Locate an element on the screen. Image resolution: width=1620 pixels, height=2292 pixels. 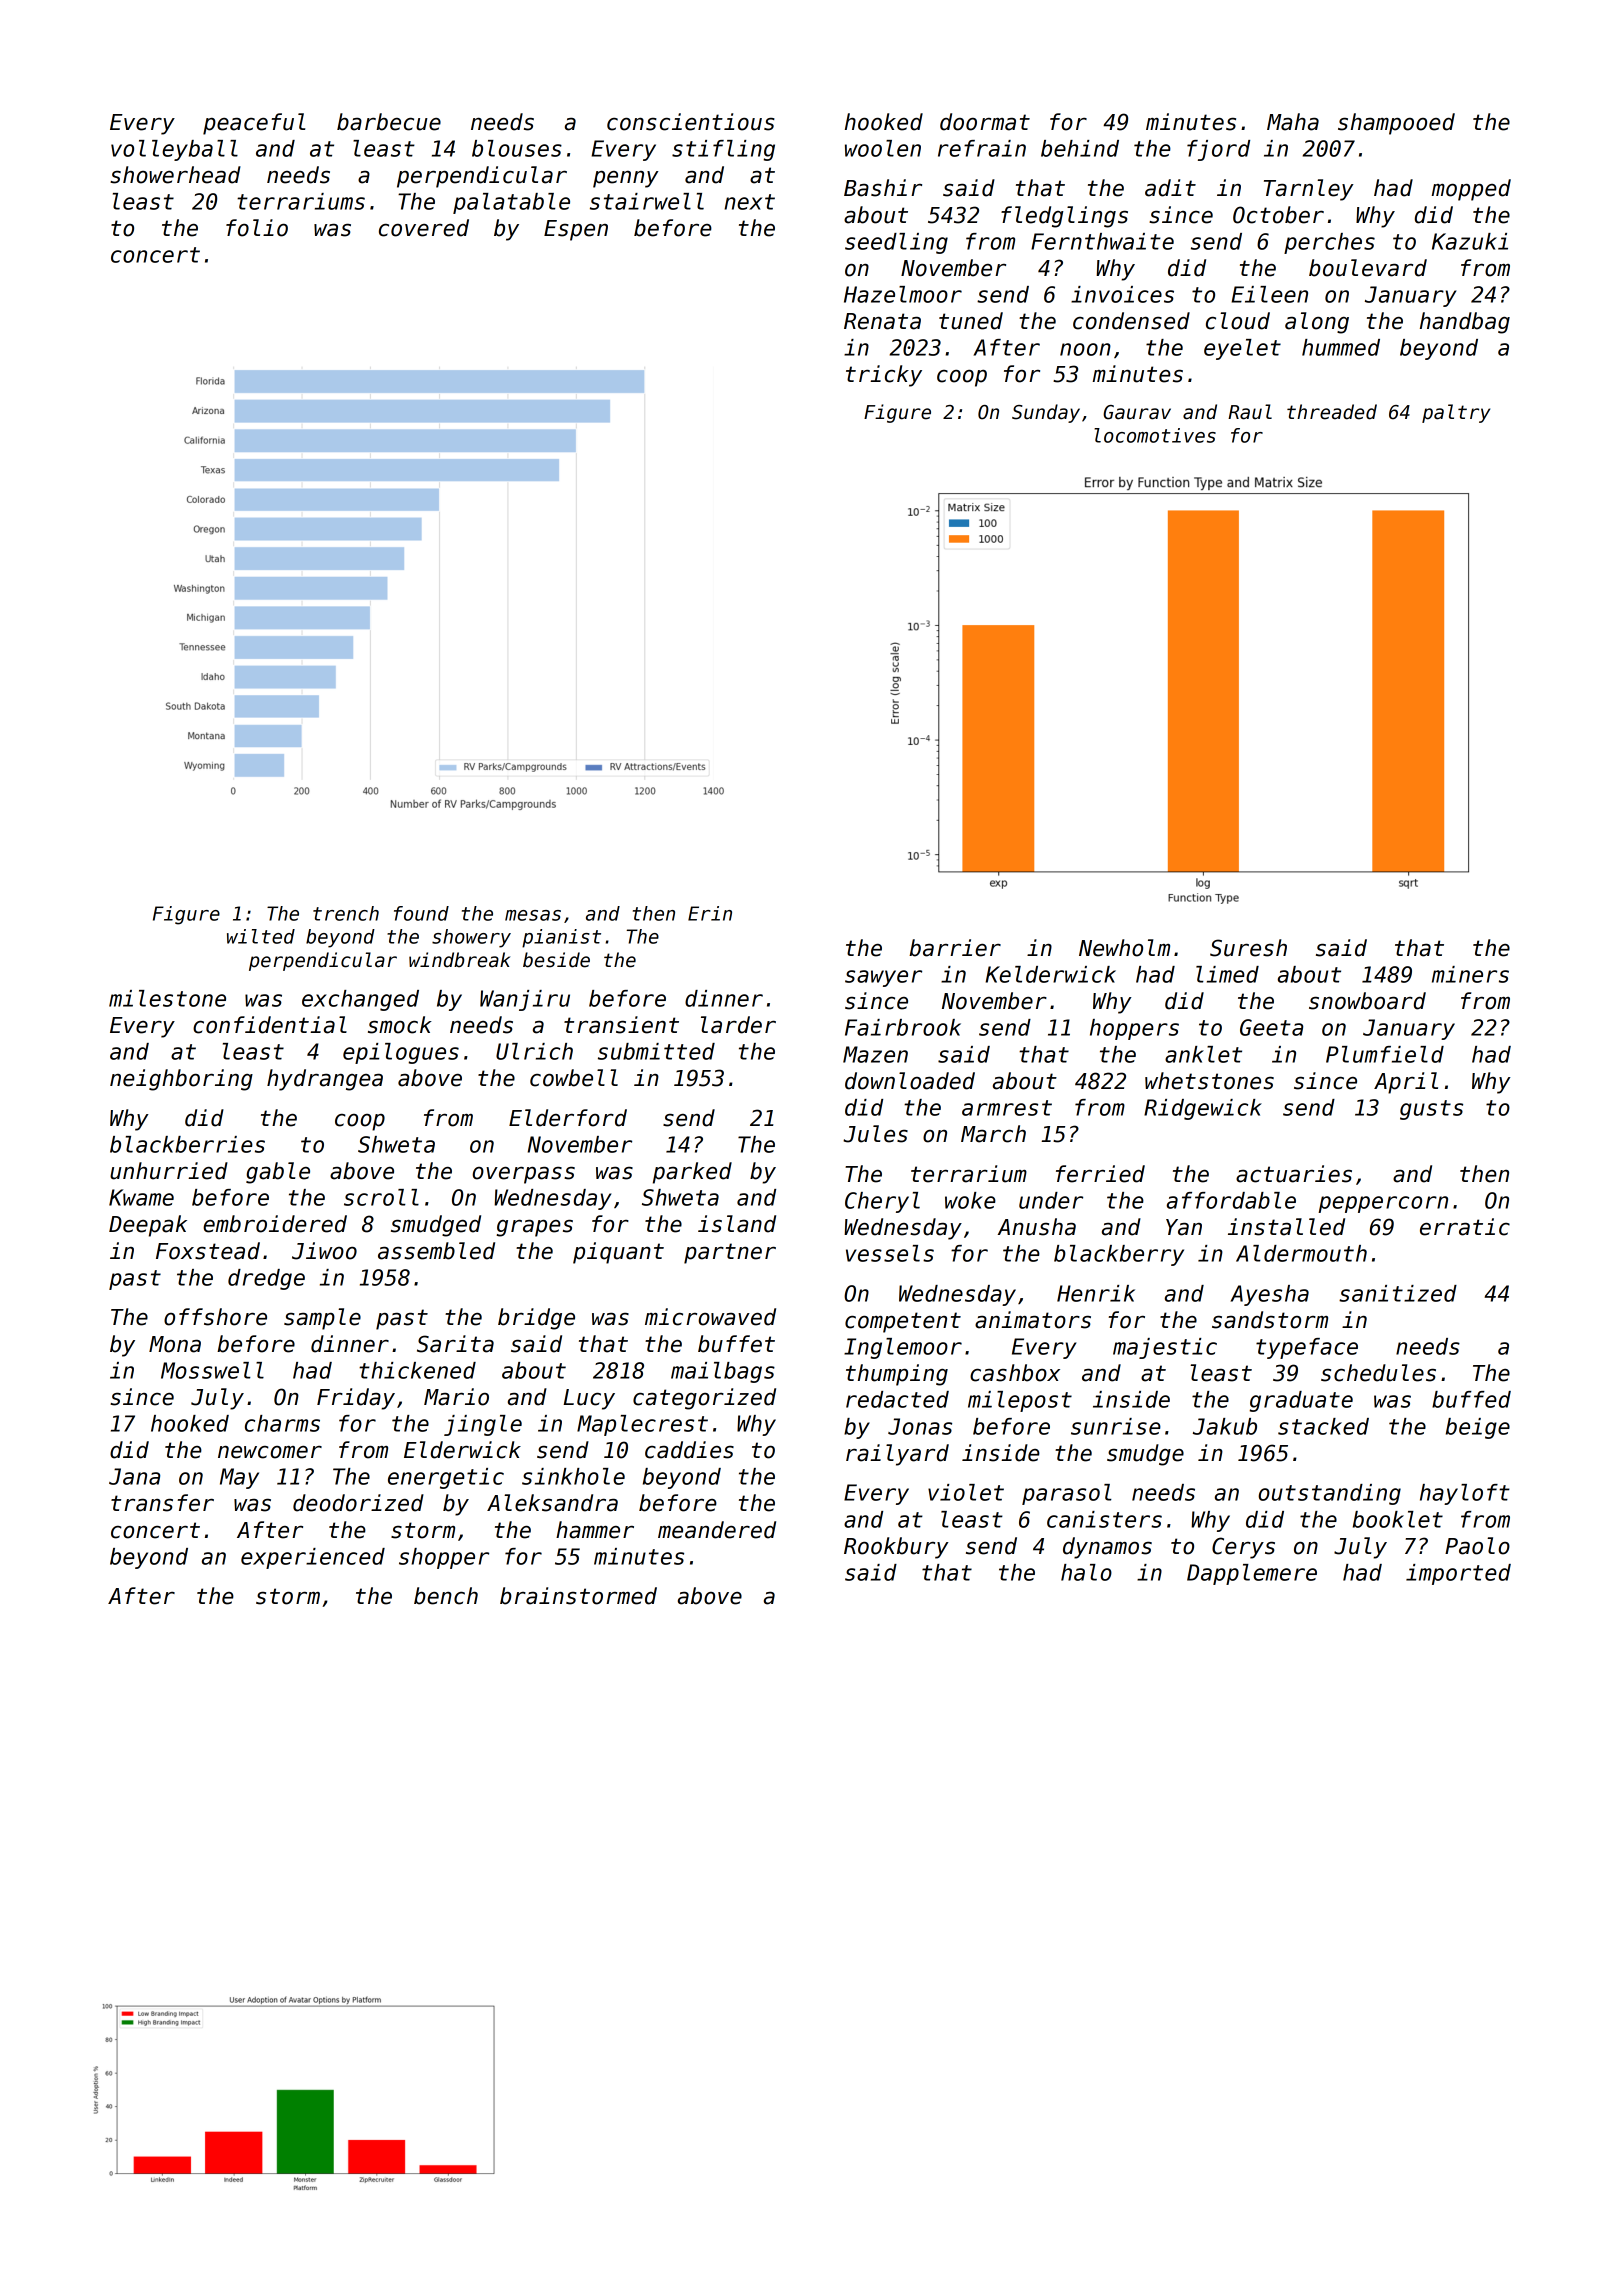
experienced is located at coordinates (313, 1558).
